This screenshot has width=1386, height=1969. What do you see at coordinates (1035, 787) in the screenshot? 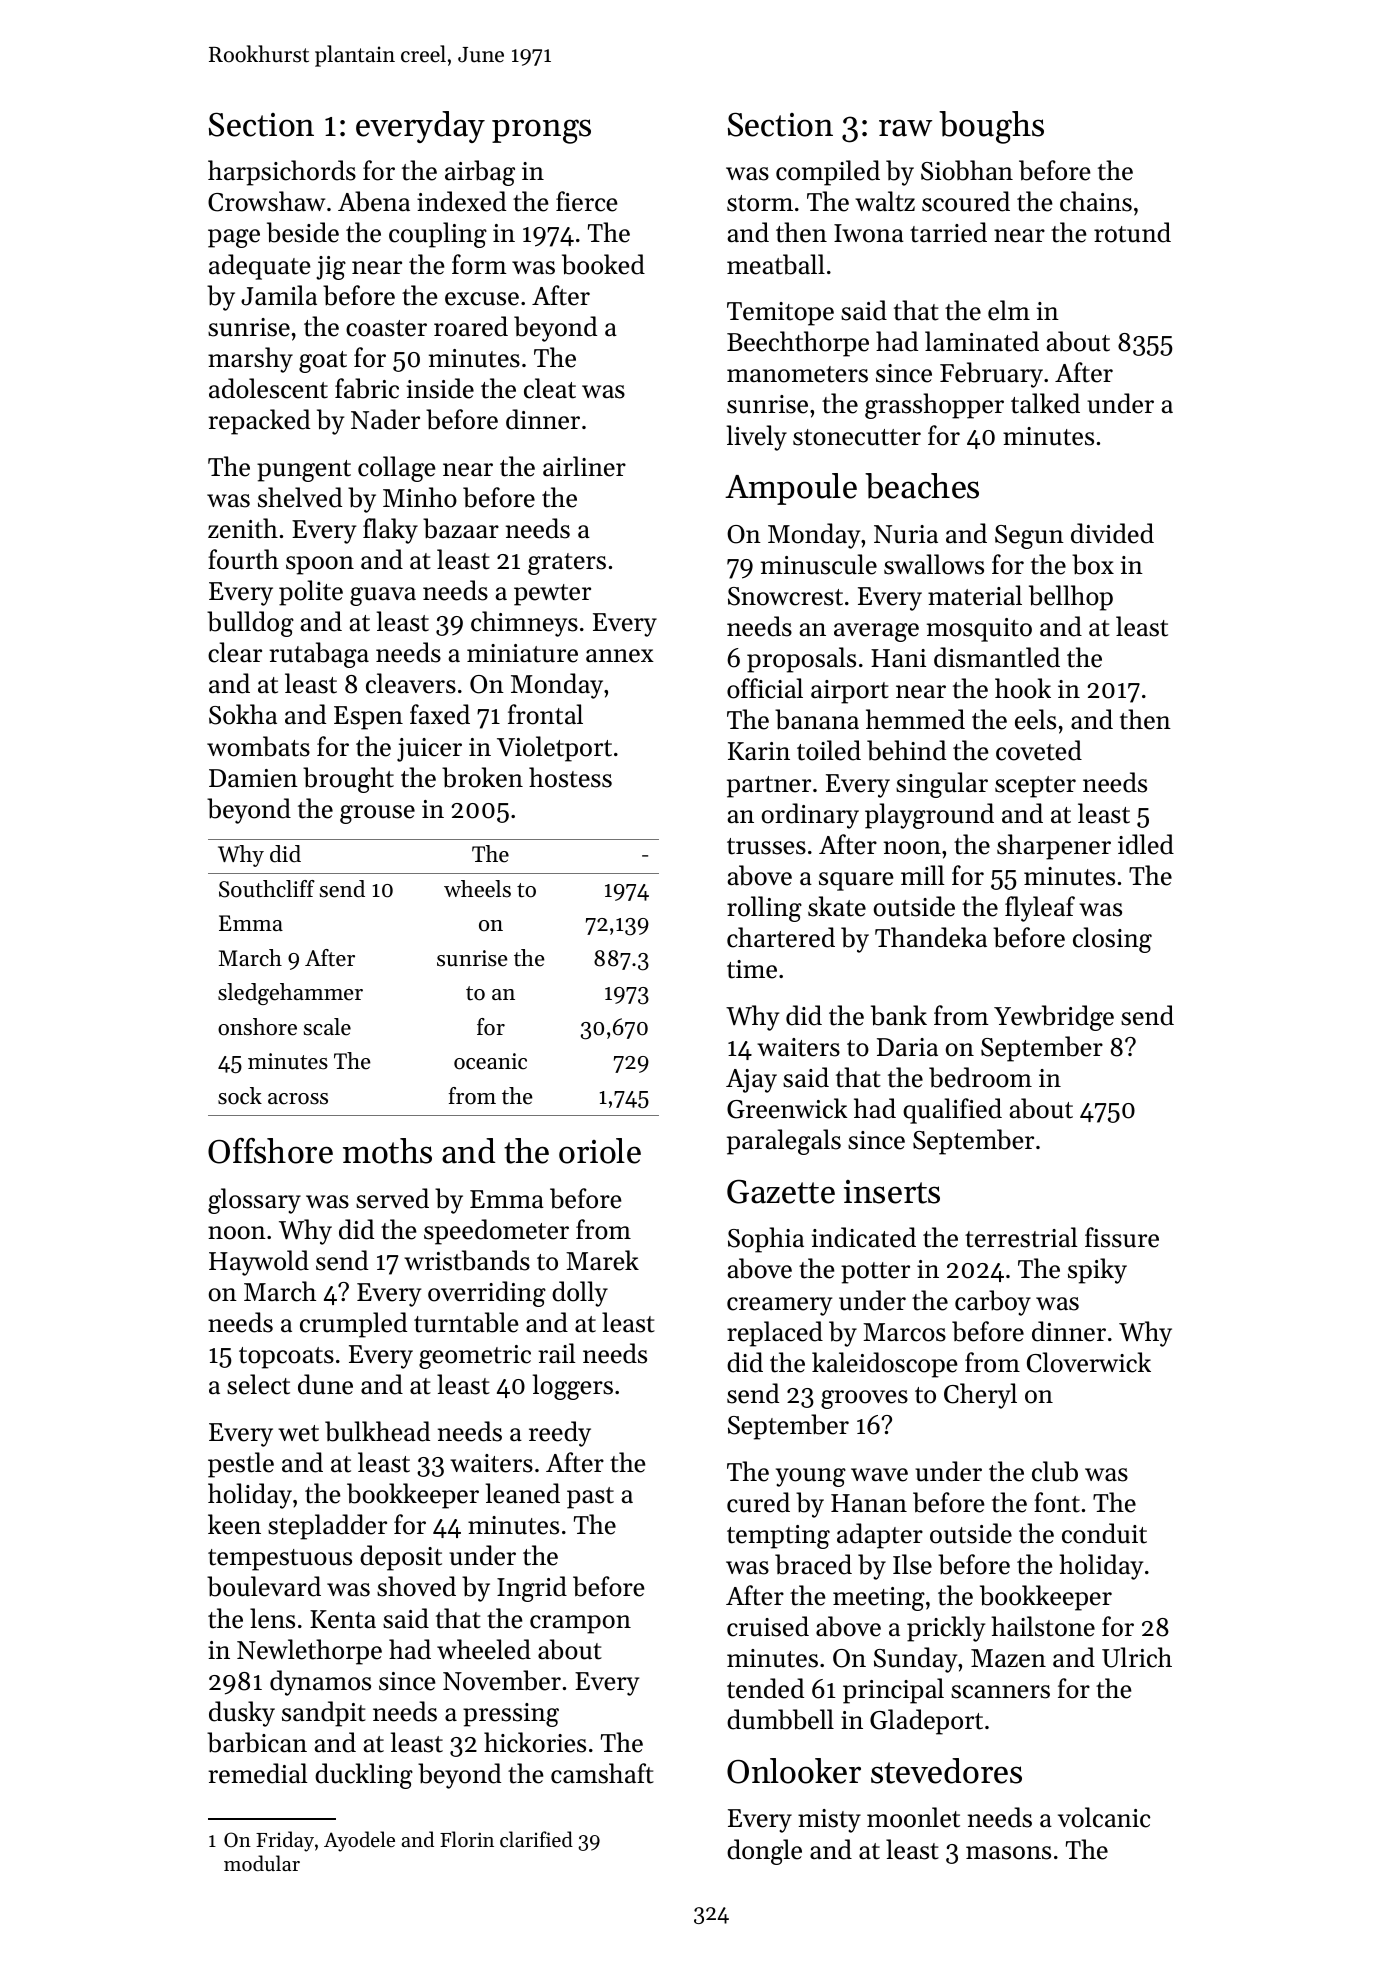
I see `scepter` at bounding box center [1035, 787].
